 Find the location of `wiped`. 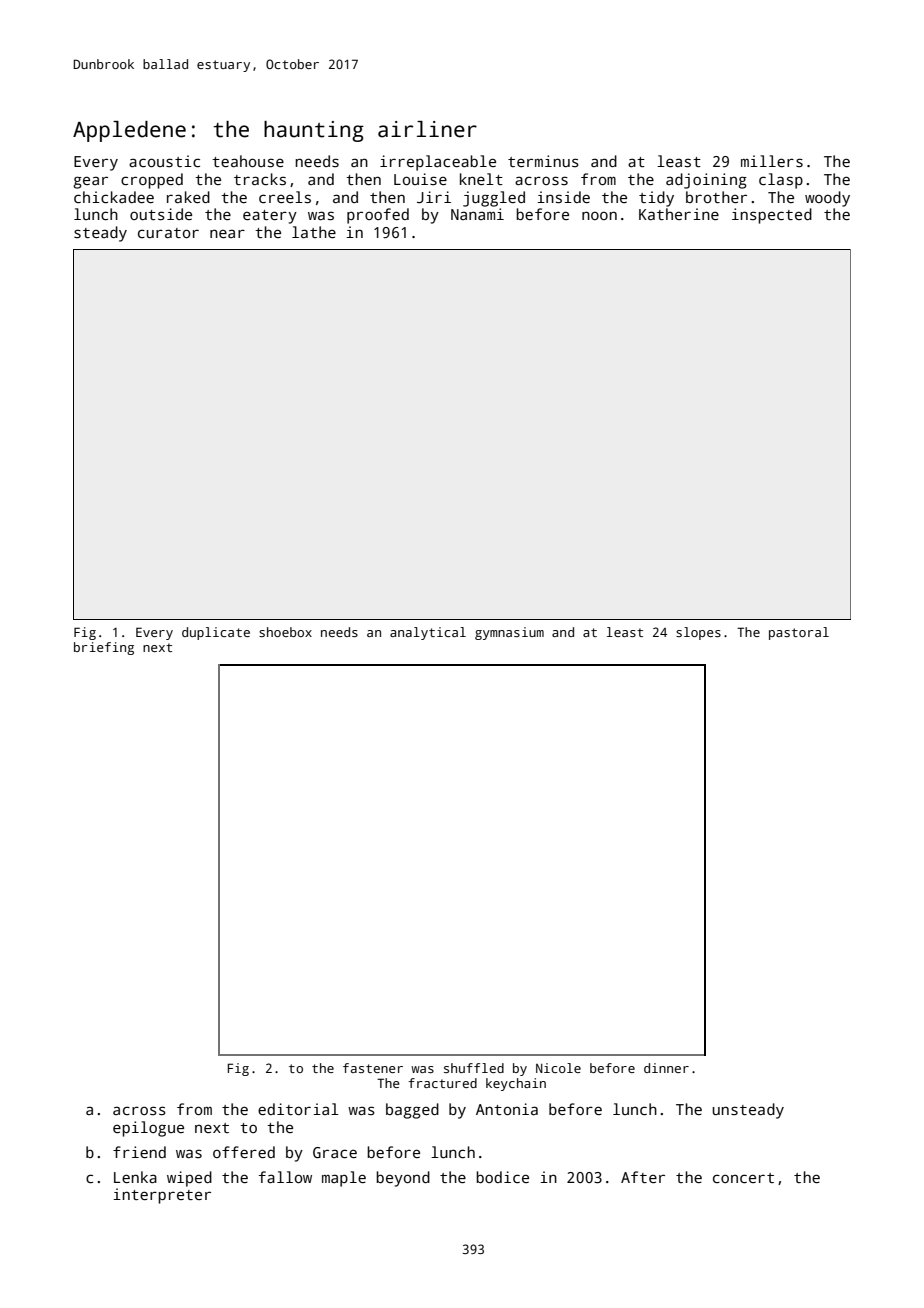

wiped is located at coordinates (189, 1179).
